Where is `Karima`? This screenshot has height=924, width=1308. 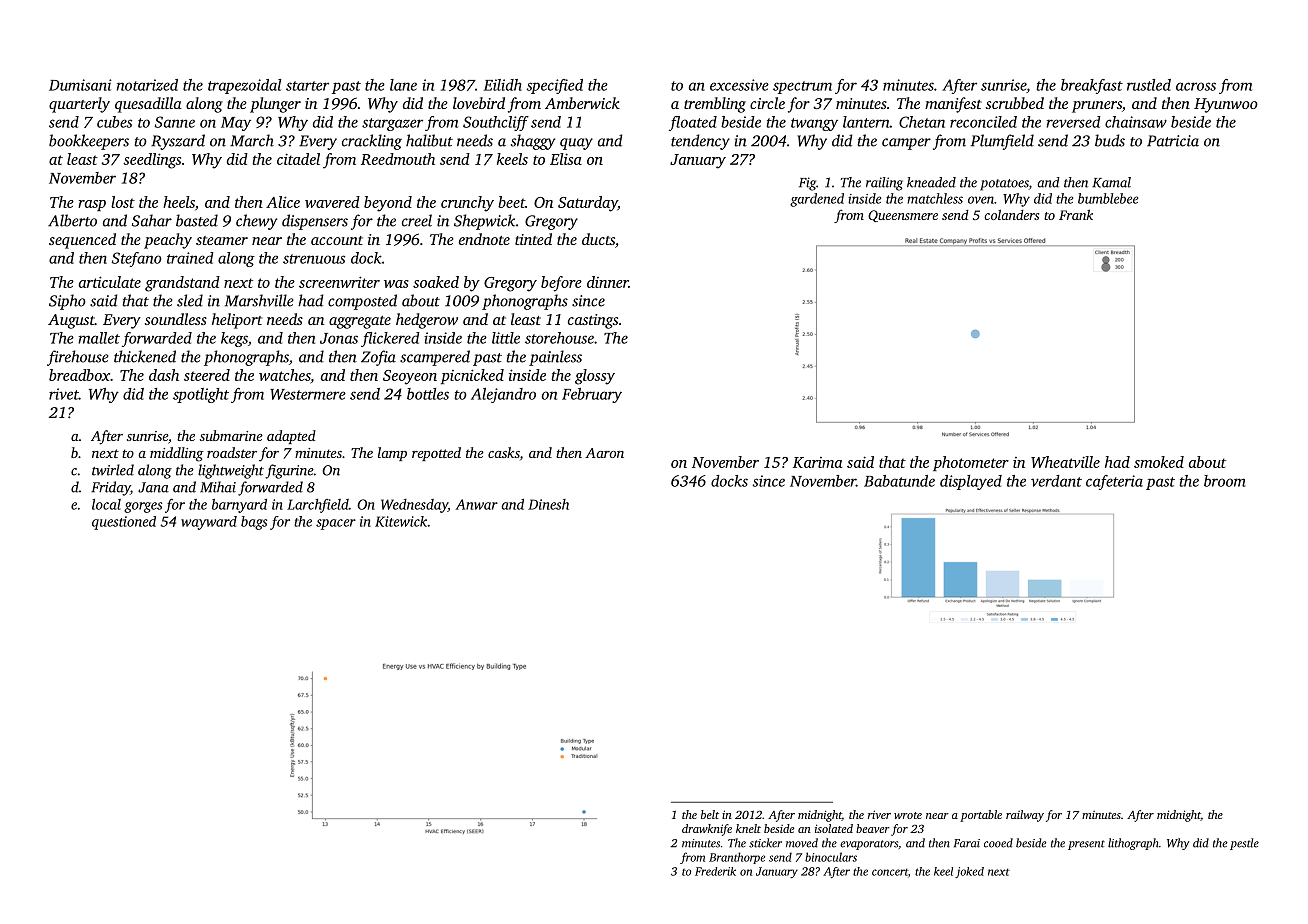
Karima is located at coordinates (817, 462).
